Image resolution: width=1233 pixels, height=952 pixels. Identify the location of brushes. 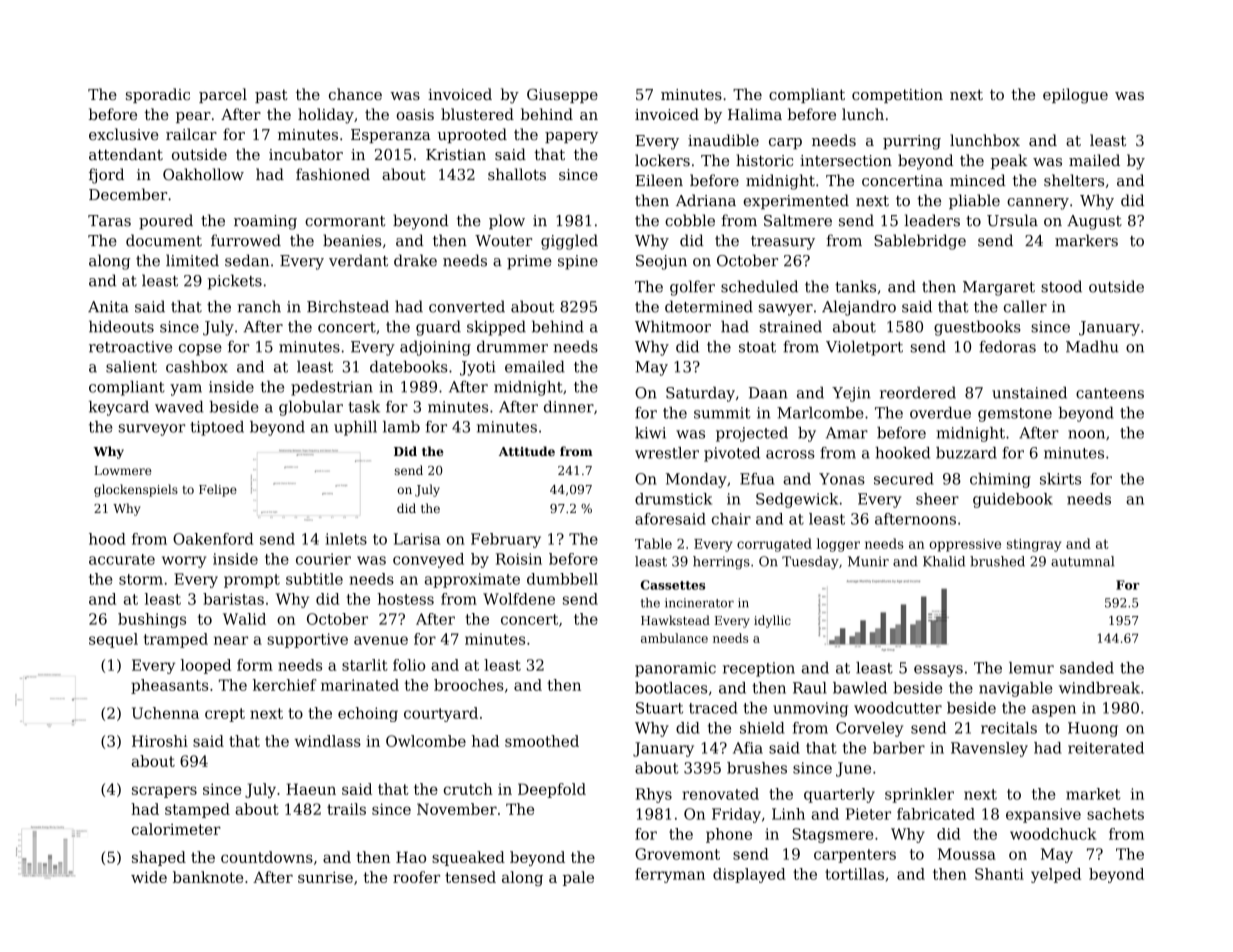
(757, 768).
